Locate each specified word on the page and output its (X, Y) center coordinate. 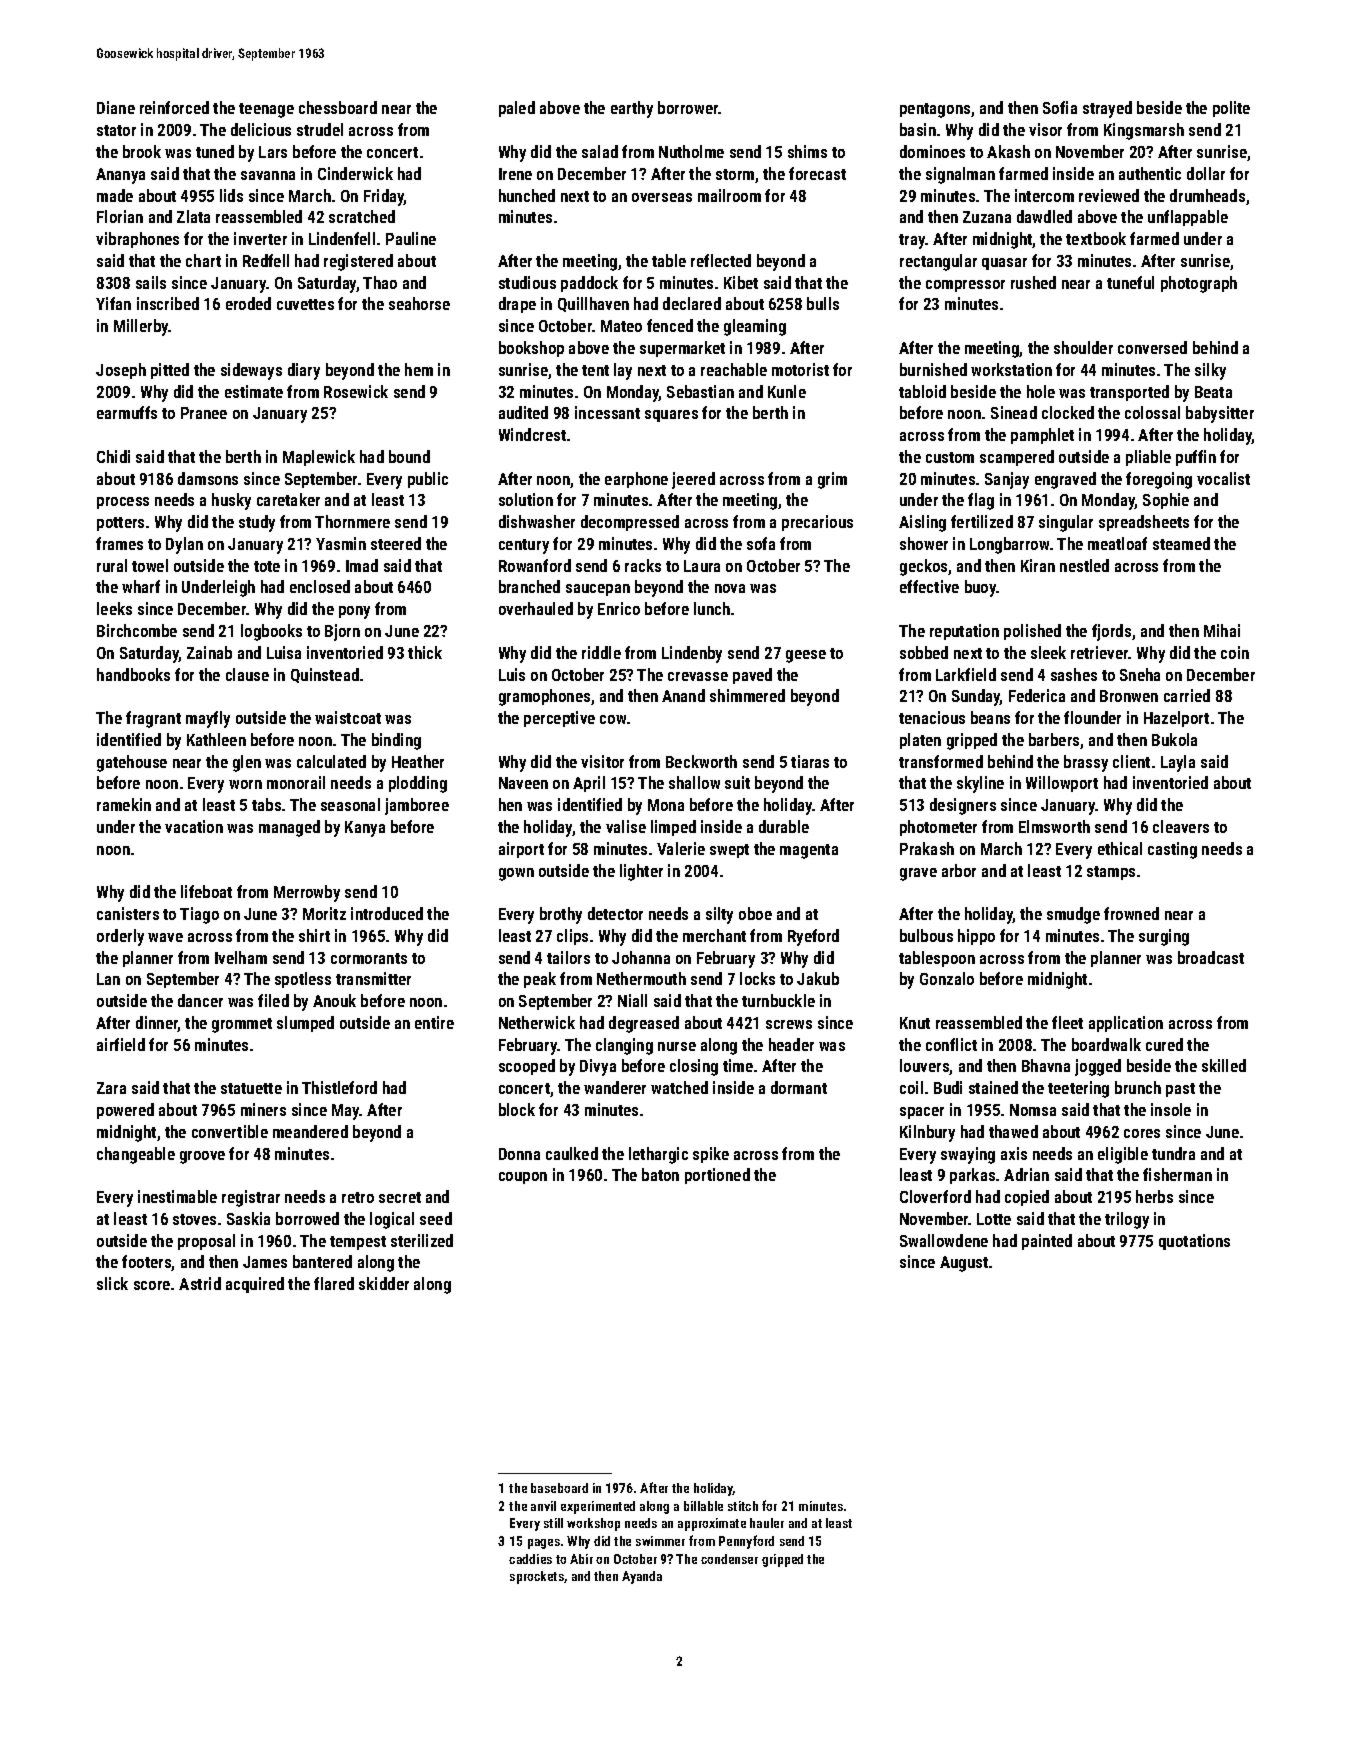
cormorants (369, 958)
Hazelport (1176, 719)
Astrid (200, 1283)
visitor (602, 761)
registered (358, 262)
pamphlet (1042, 436)
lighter (641, 872)
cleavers (1181, 826)
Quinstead (325, 675)
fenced (670, 325)
